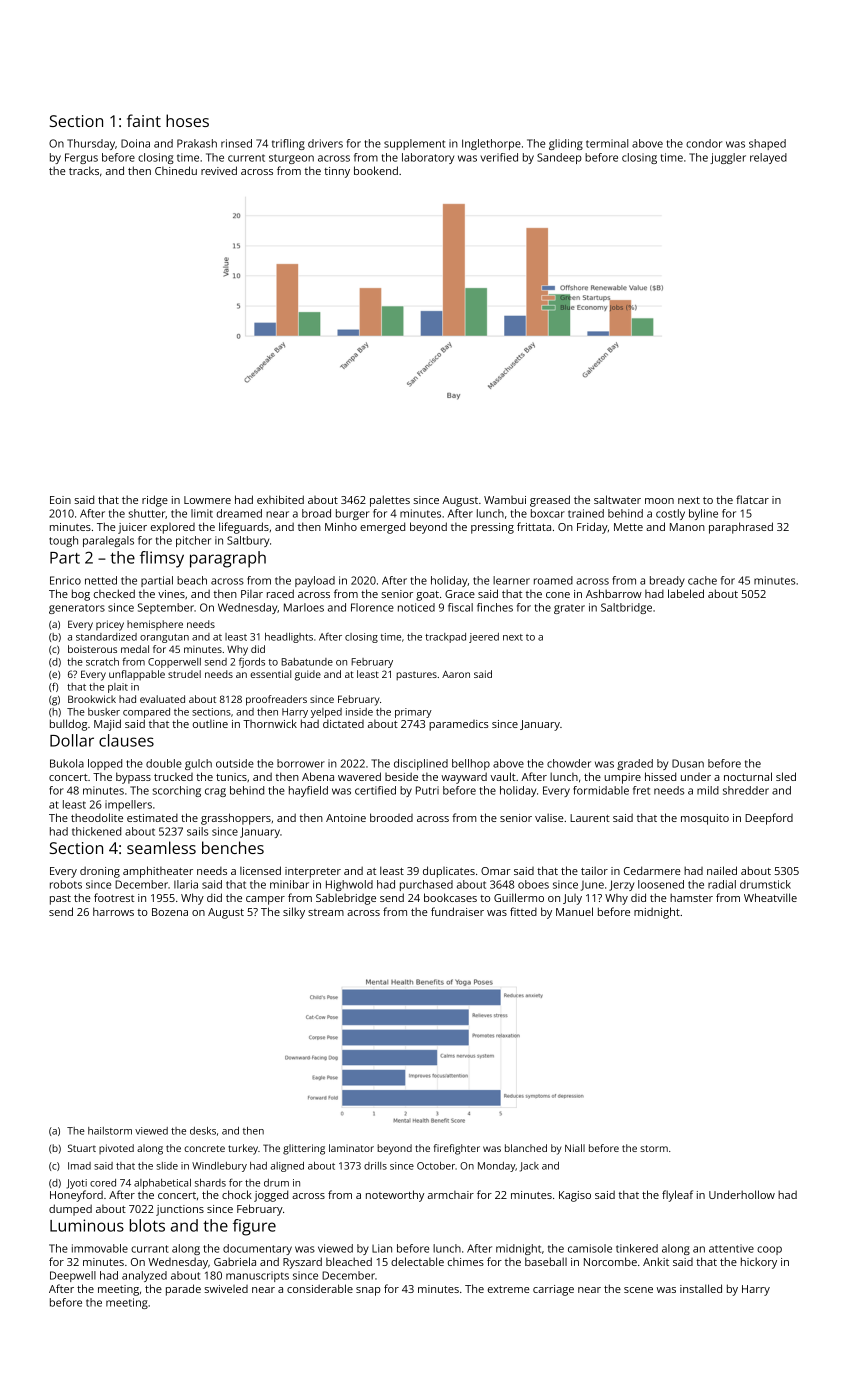  What do you see at coordinates (84, 170) in the screenshot?
I see `tracks` at bounding box center [84, 170].
